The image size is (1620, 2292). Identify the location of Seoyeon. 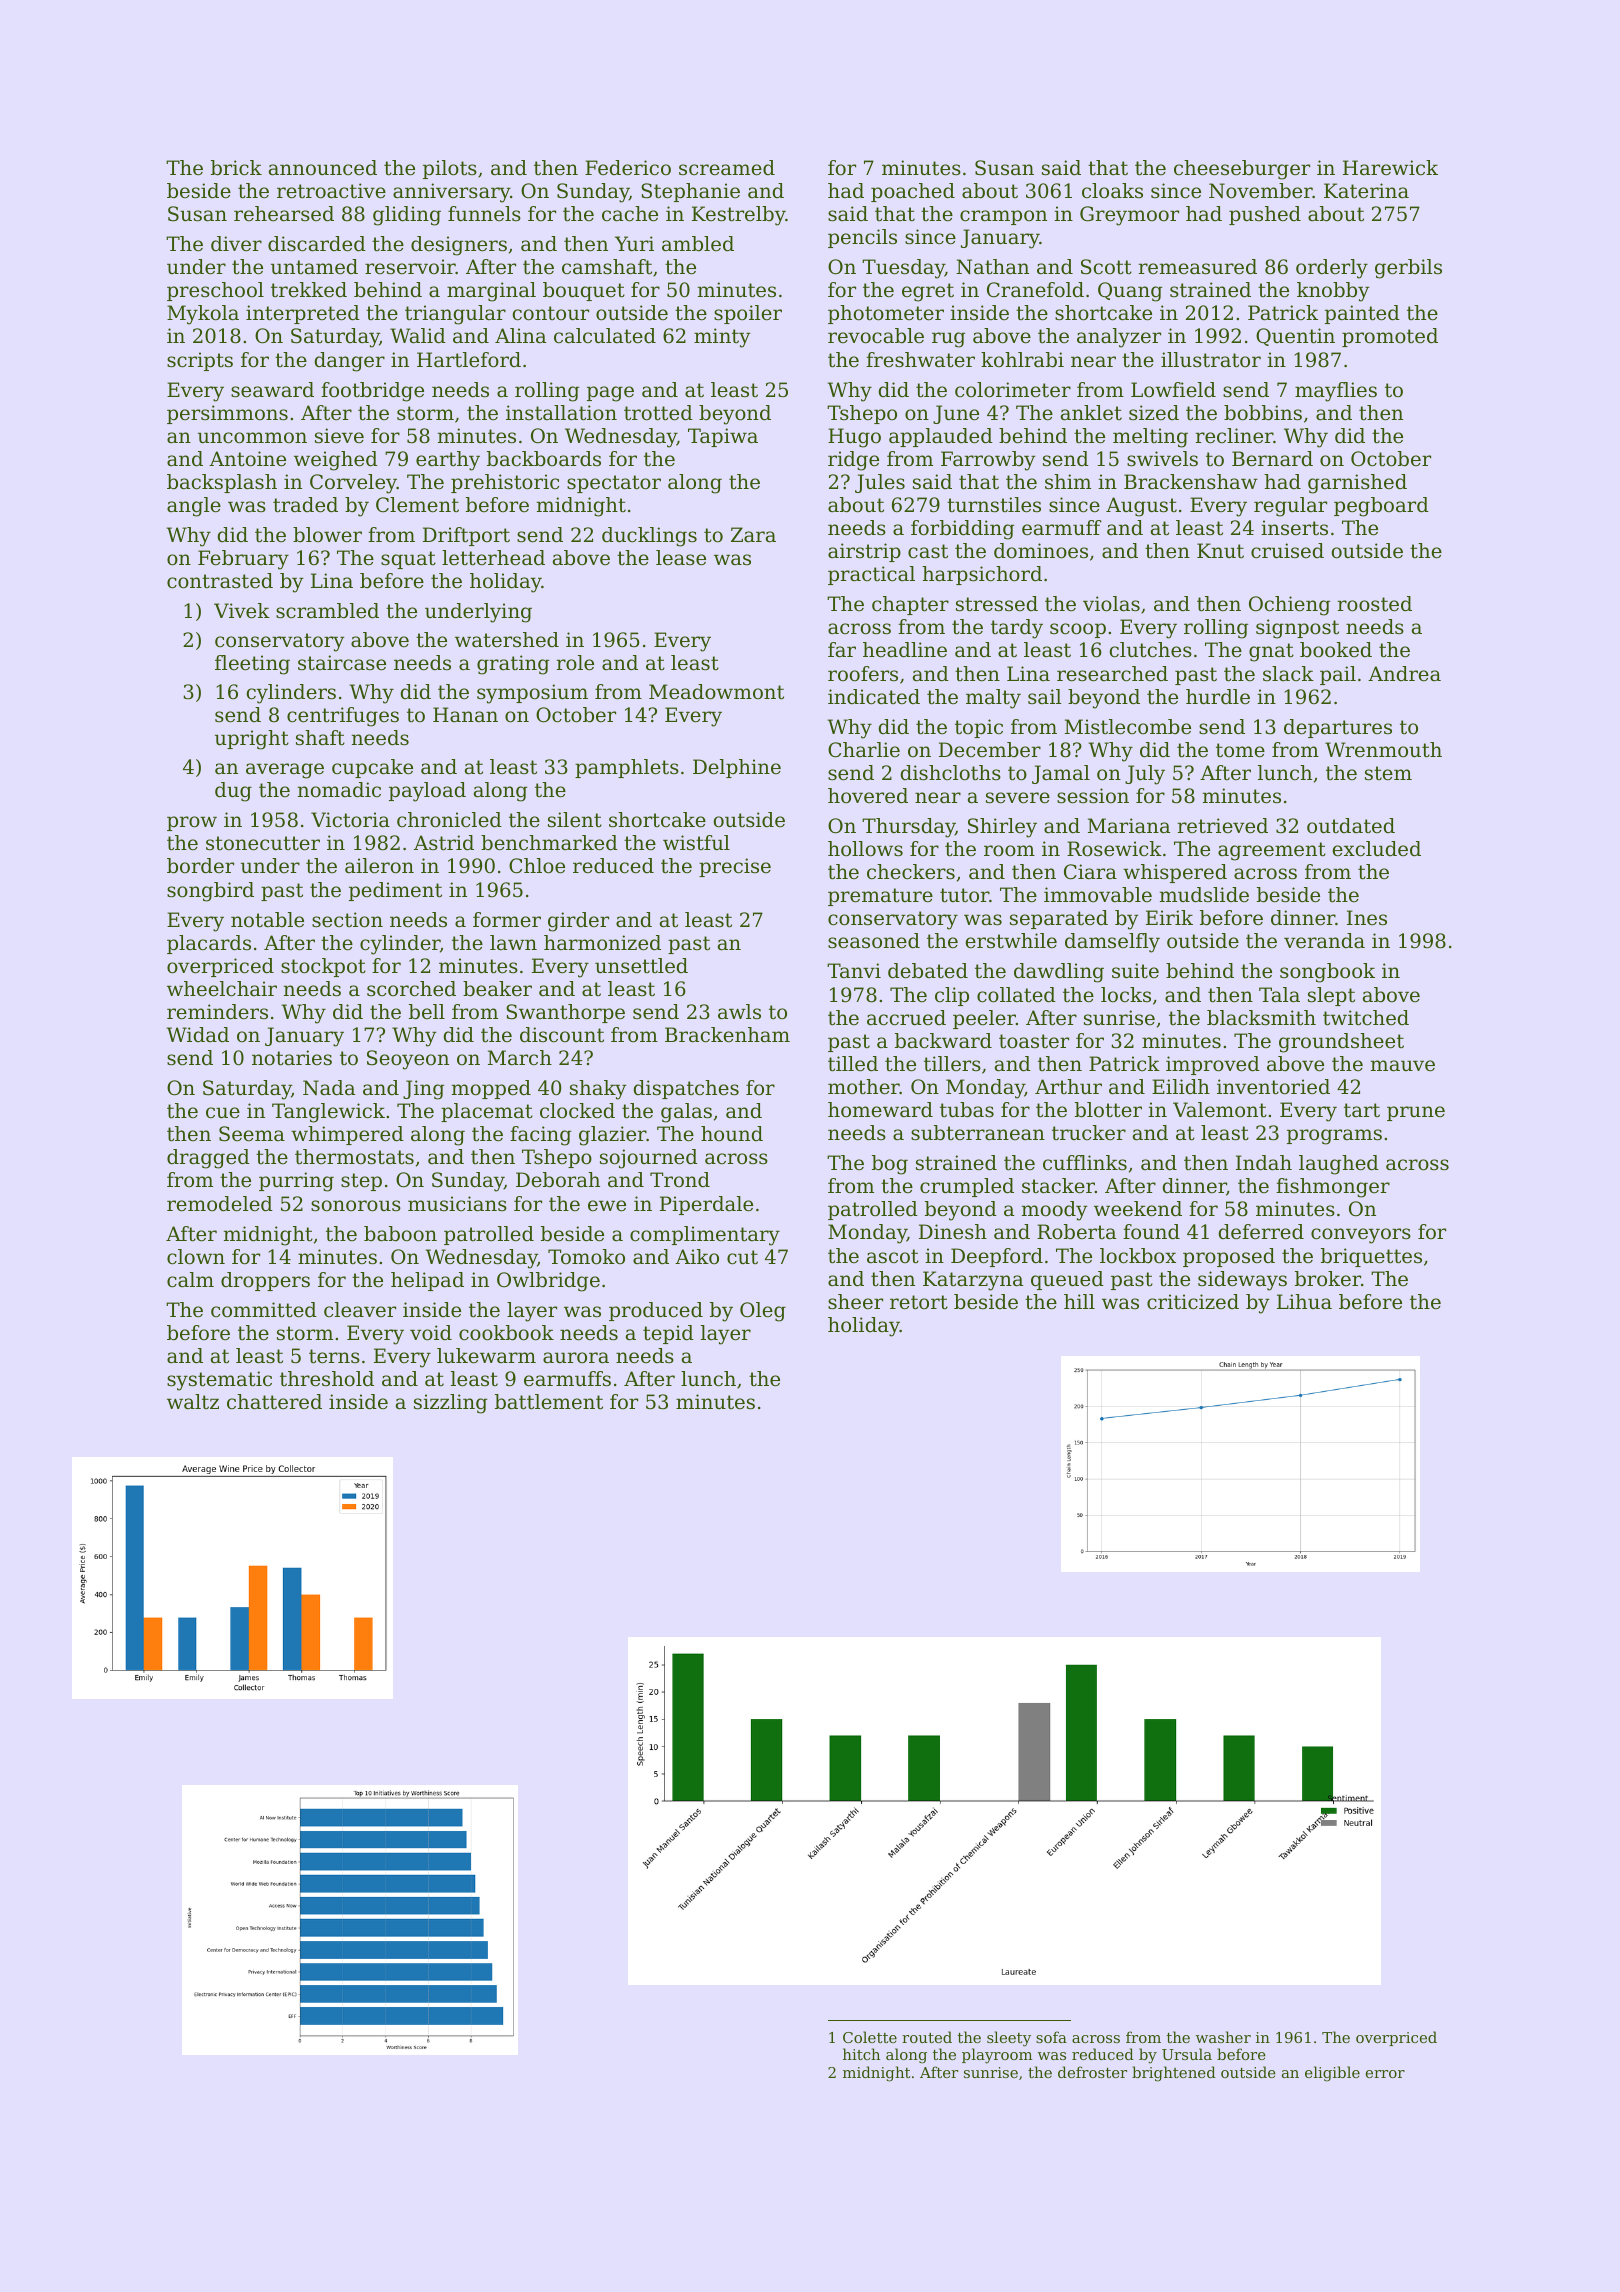
(408, 1060).
